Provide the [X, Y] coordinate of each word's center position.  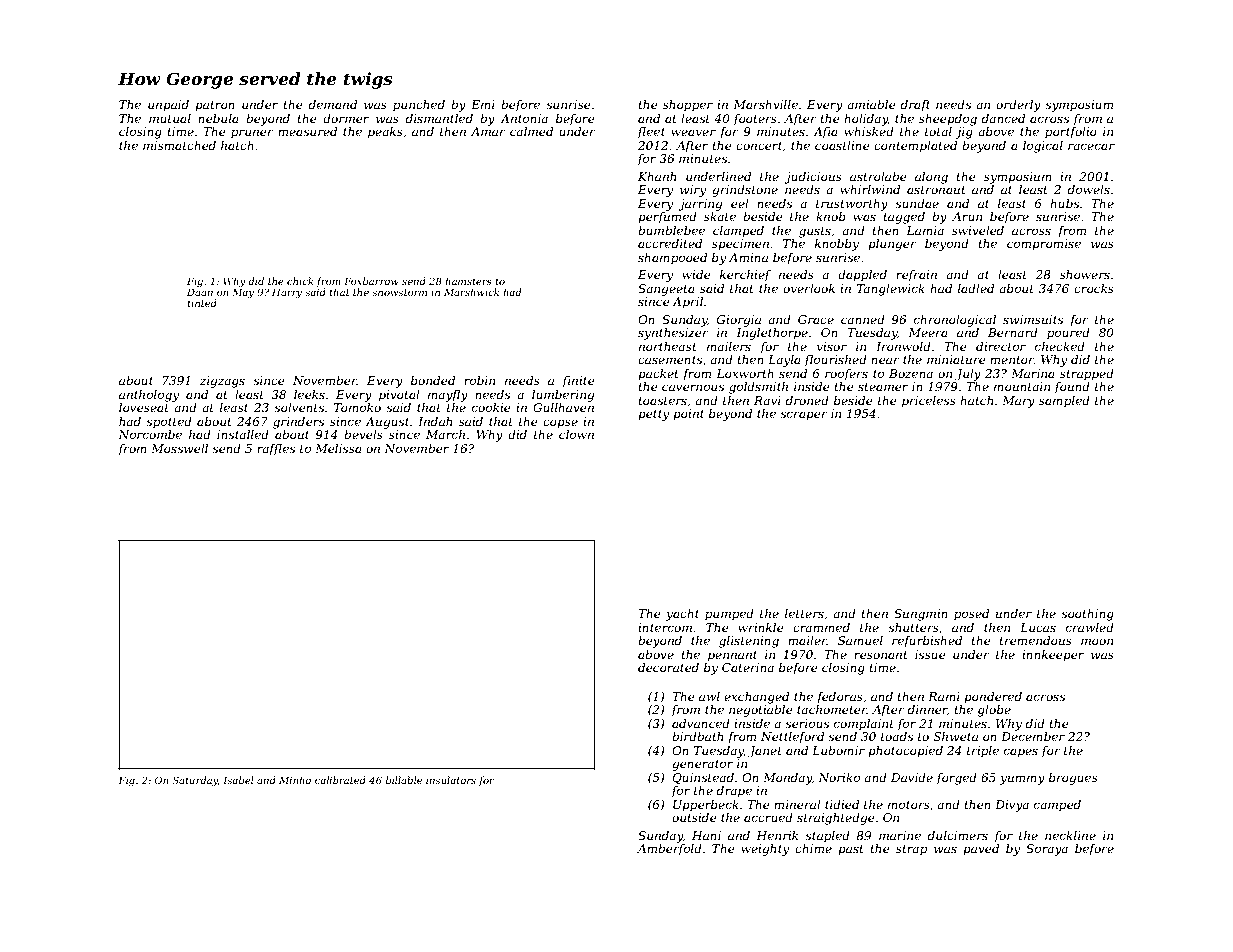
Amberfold [669, 850]
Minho [295, 780]
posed [971, 615]
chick [300, 281]
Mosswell [179, 448]
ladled [976, 288]
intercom [665, 627]
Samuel [860, 640]
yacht [682, 615]
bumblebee [671, 230]
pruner [252, 134]
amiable [871, 104]
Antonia [524, 118]
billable [404, 780]
